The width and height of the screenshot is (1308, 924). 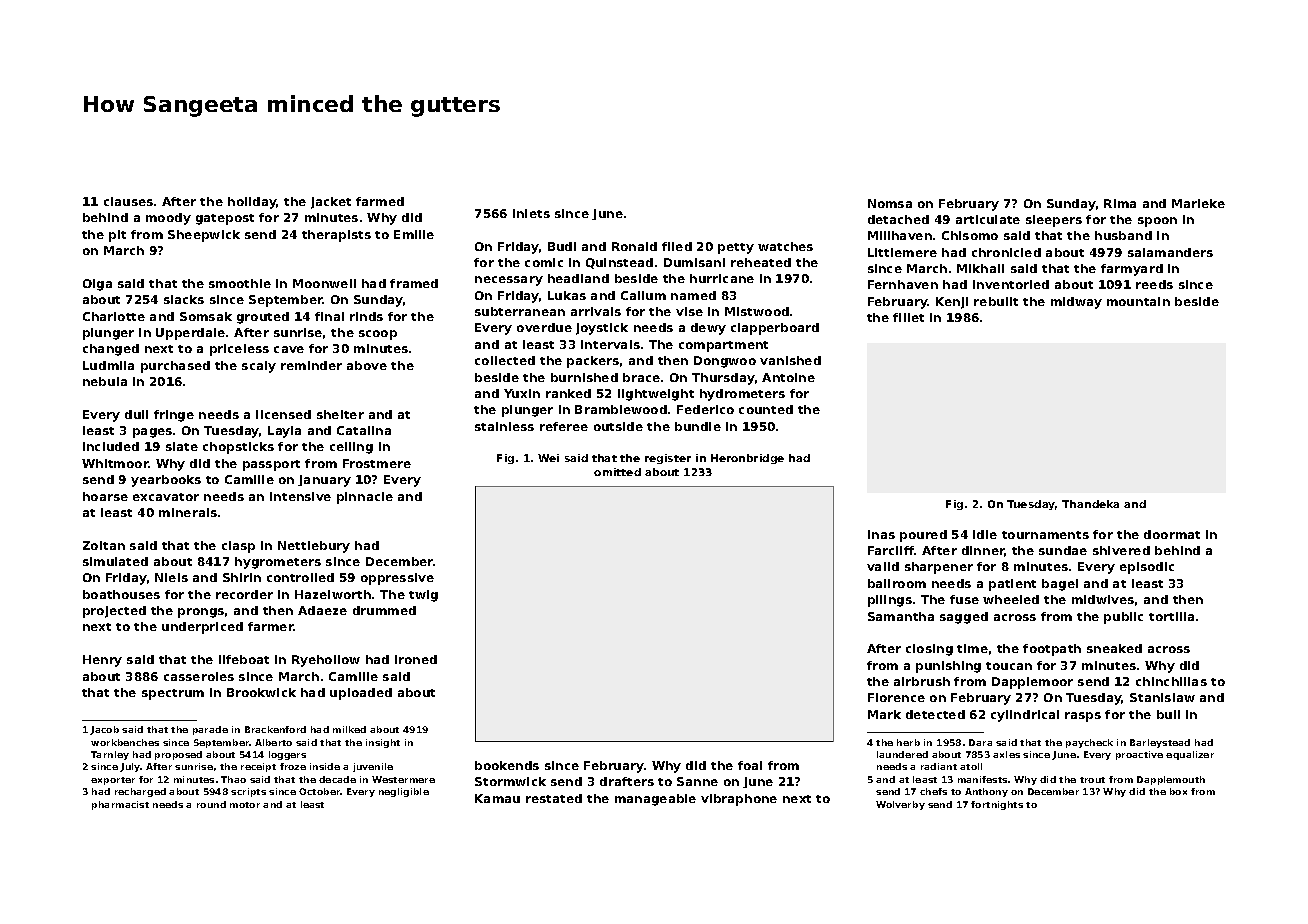 I want to click on sundae, so click(x=1063, y=550).
